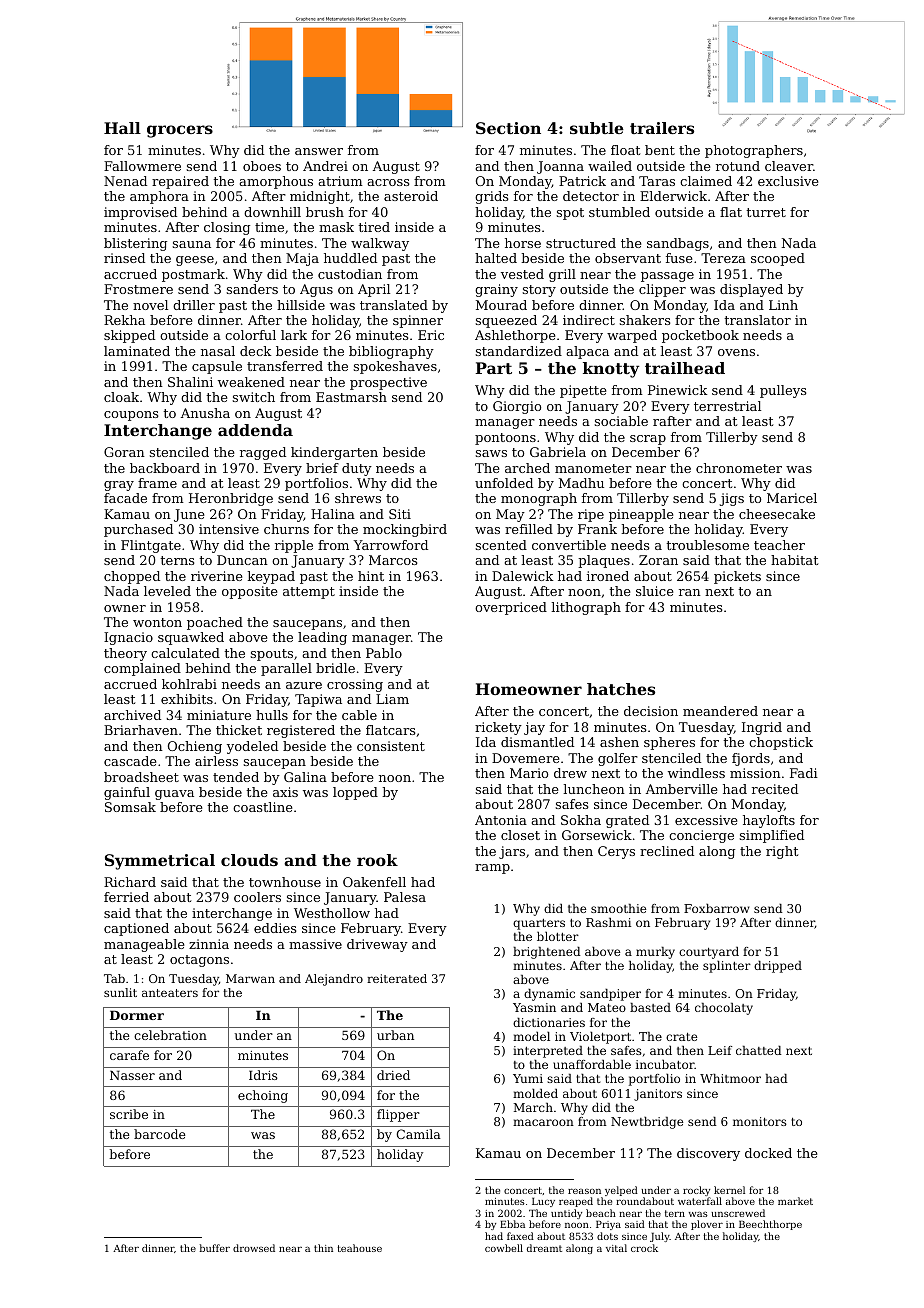 This page has height=1308, width=924. I want to click on answer, so click(319, 151).
